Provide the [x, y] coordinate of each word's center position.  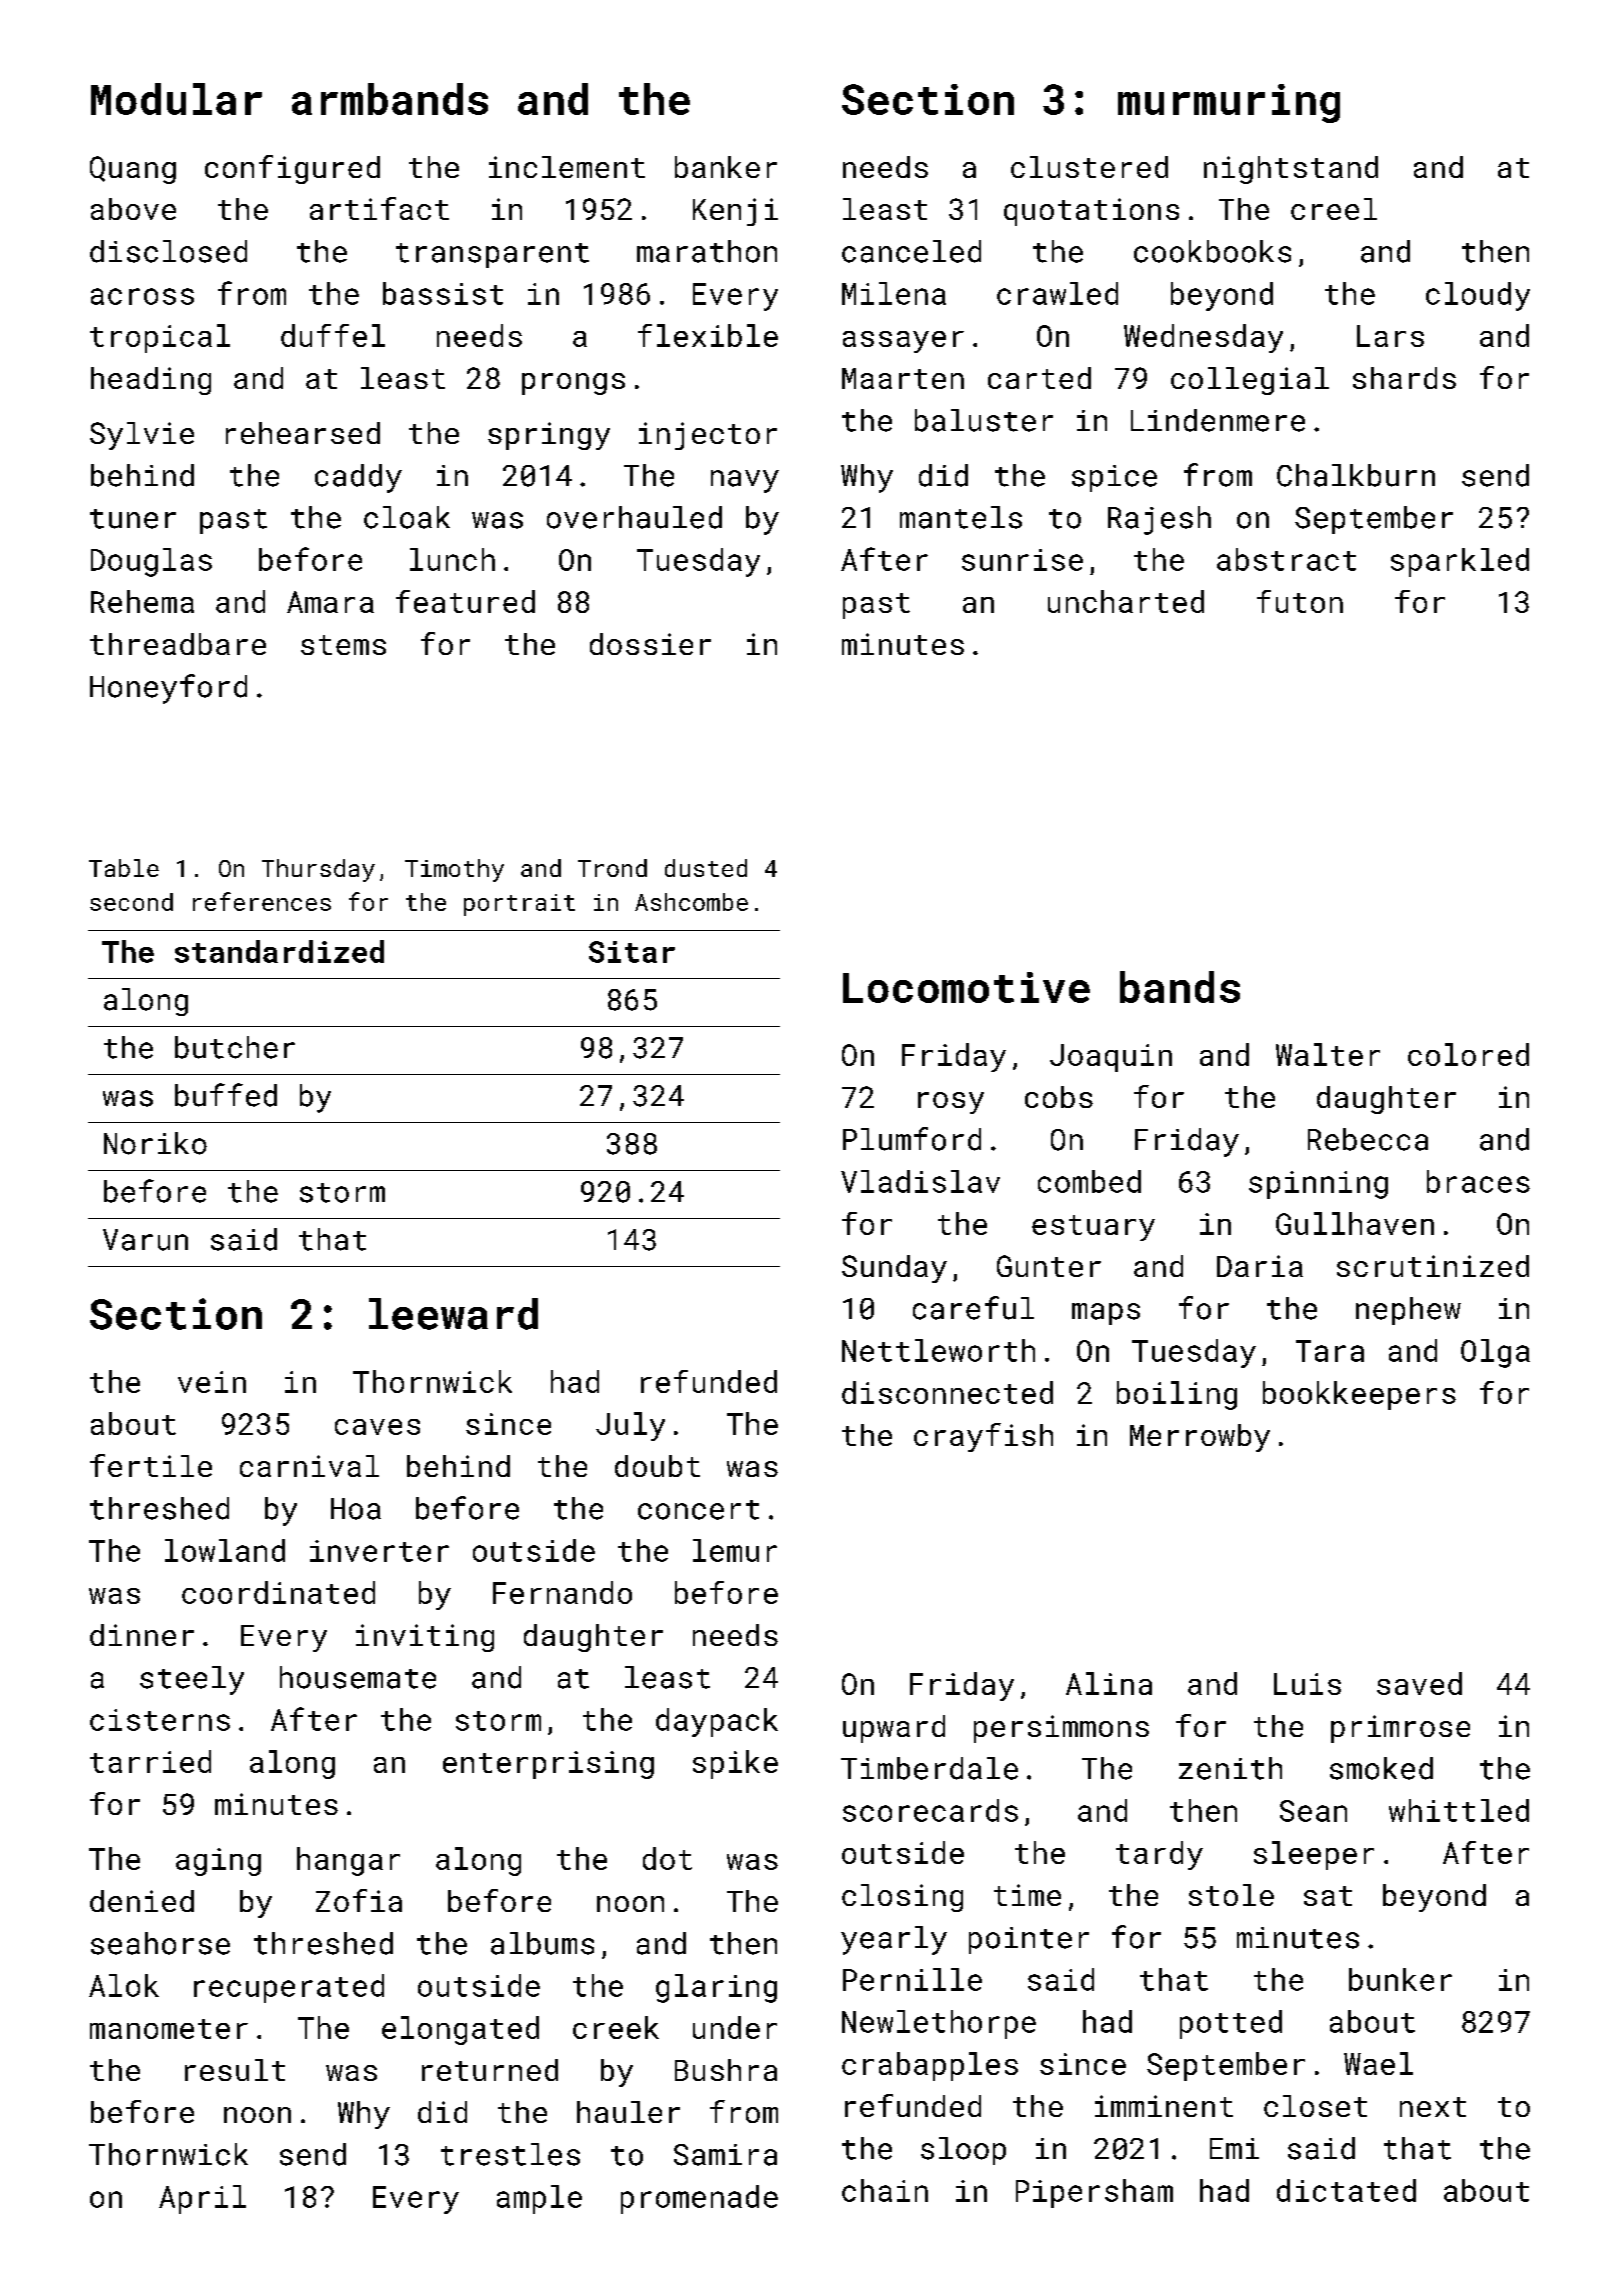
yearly [894, 1940]
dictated [1346, 2190]
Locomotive [966, 987]
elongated [460, 2030]
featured [465, 601]
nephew [1408, 1311]
